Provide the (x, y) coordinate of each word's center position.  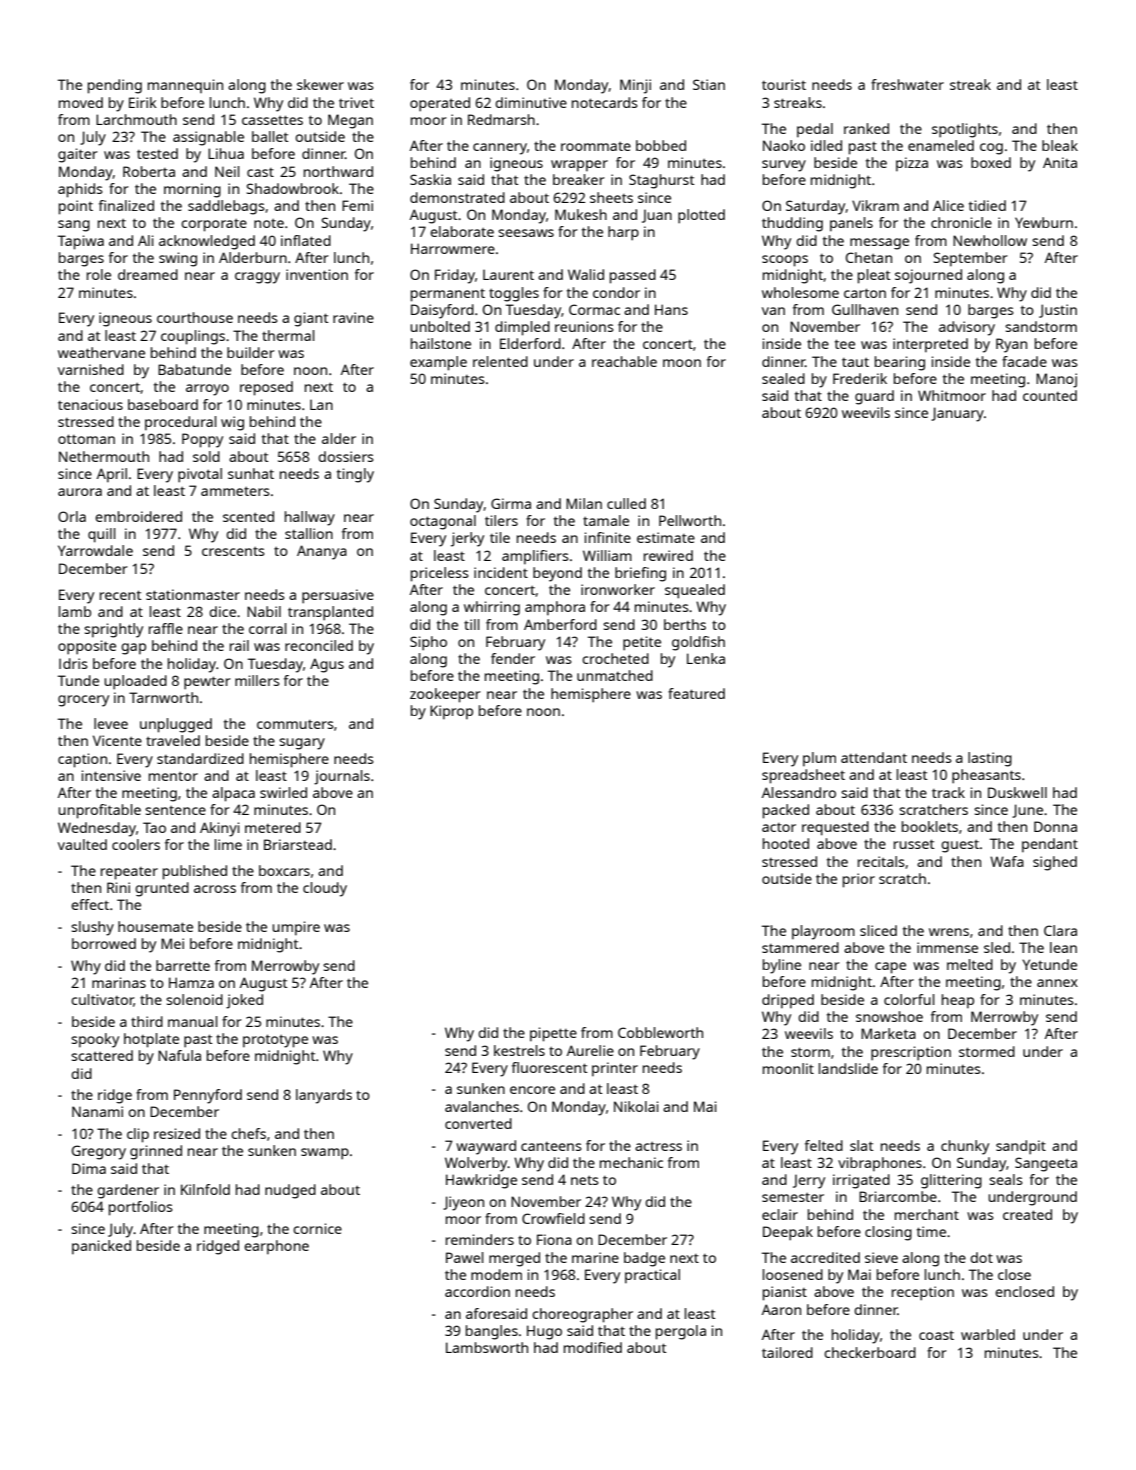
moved (81, 102)
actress (658, 1146)
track (948, 792)
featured (696, 693)
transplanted (330, 613)
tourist (784, 84)
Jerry (809, 1181)
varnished (91, 369)
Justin (1058, 311)
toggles (514, 294)
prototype (275, 1041)
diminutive (531, 102)
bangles (492, 1332)
